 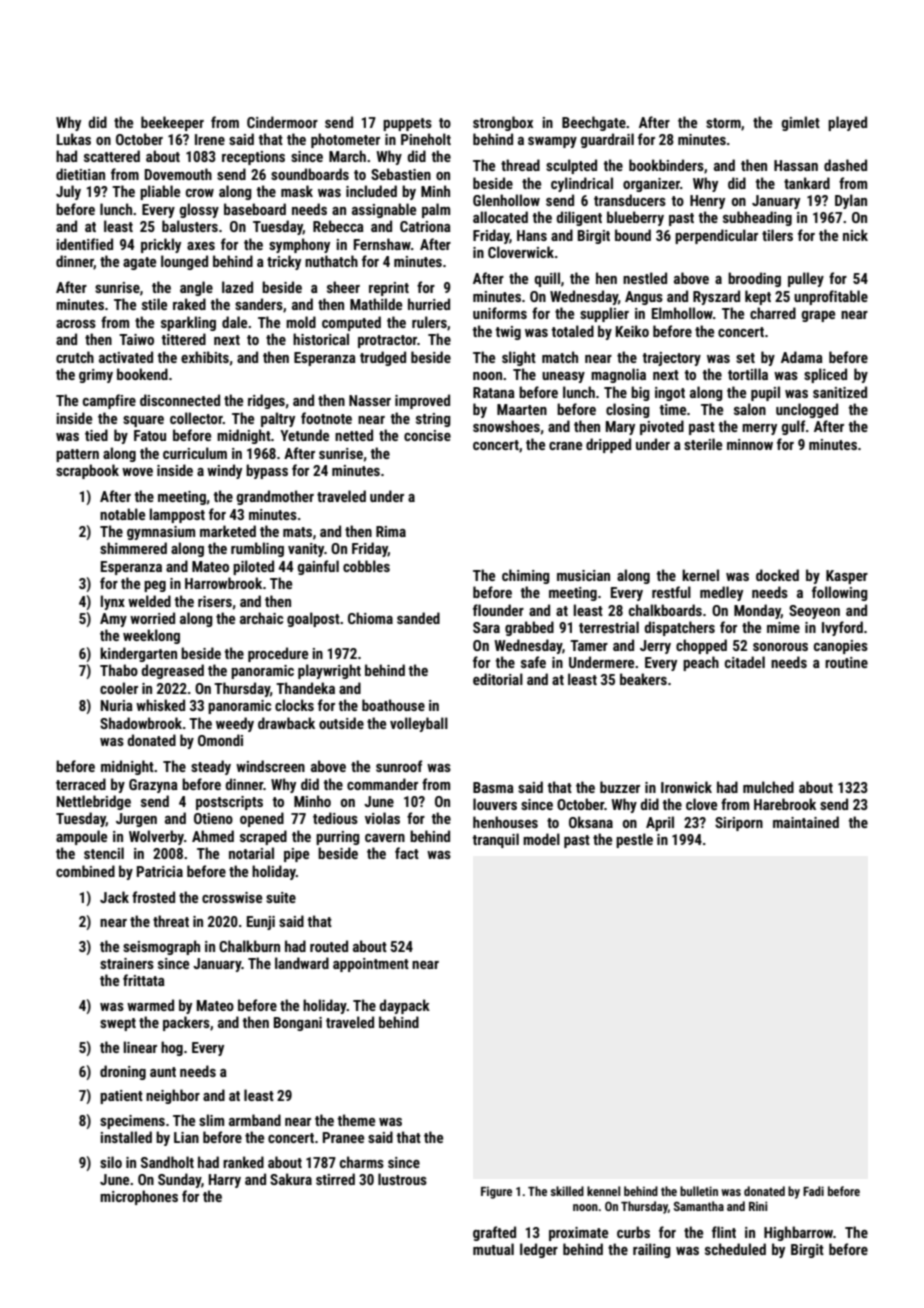 I want to click on Shadowbrook, so click(x=141, y=723).
